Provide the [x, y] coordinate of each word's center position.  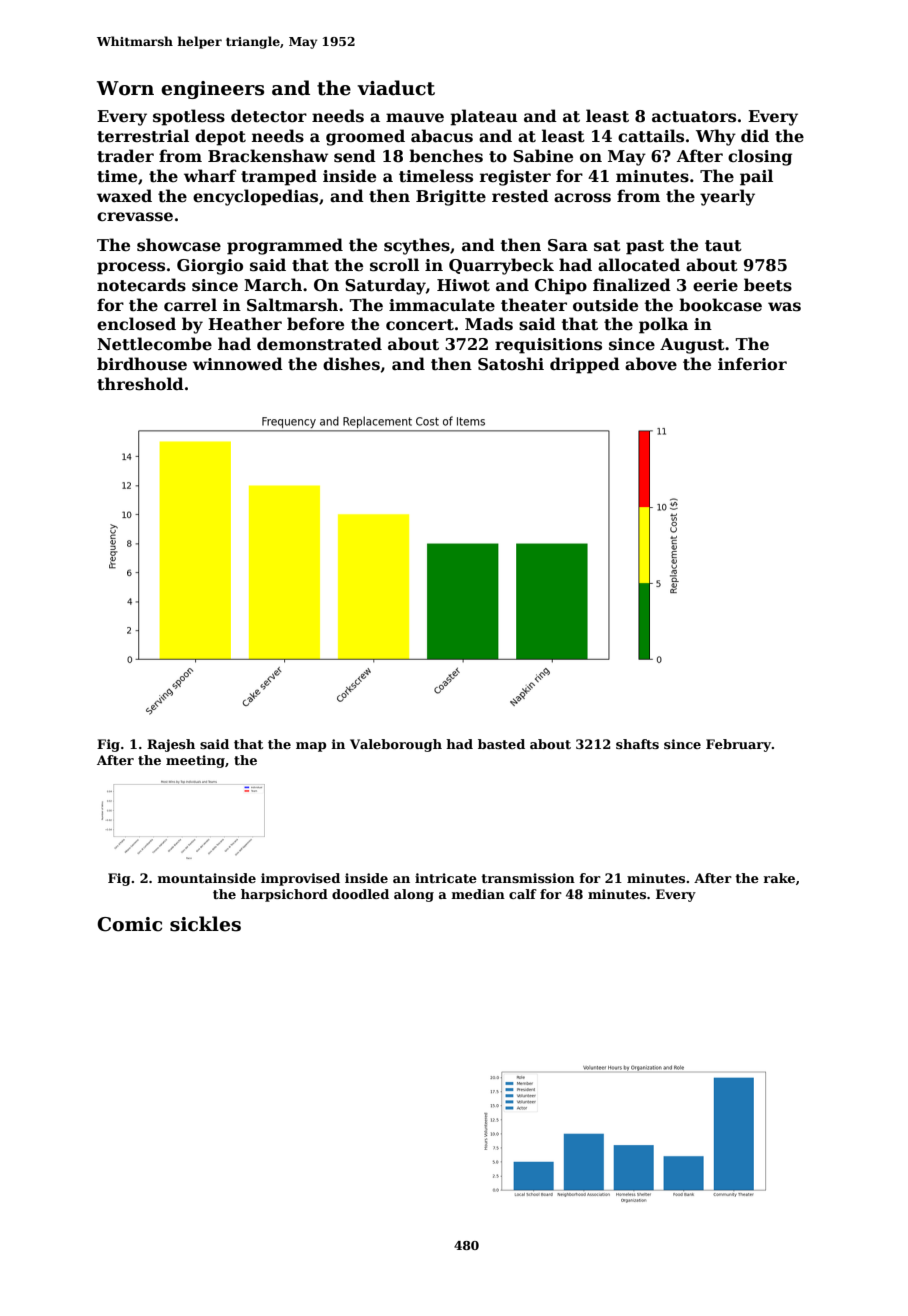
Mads [489, 324]
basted [501, 744]
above [651, 364]
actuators [694, 117]
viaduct [396, 88]
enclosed [136, 324]
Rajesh [171, 745]
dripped [585, 365]
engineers [212, 90]
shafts [637, 744]
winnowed [238, 364]
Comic [129, 924]
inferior [752, 364]
